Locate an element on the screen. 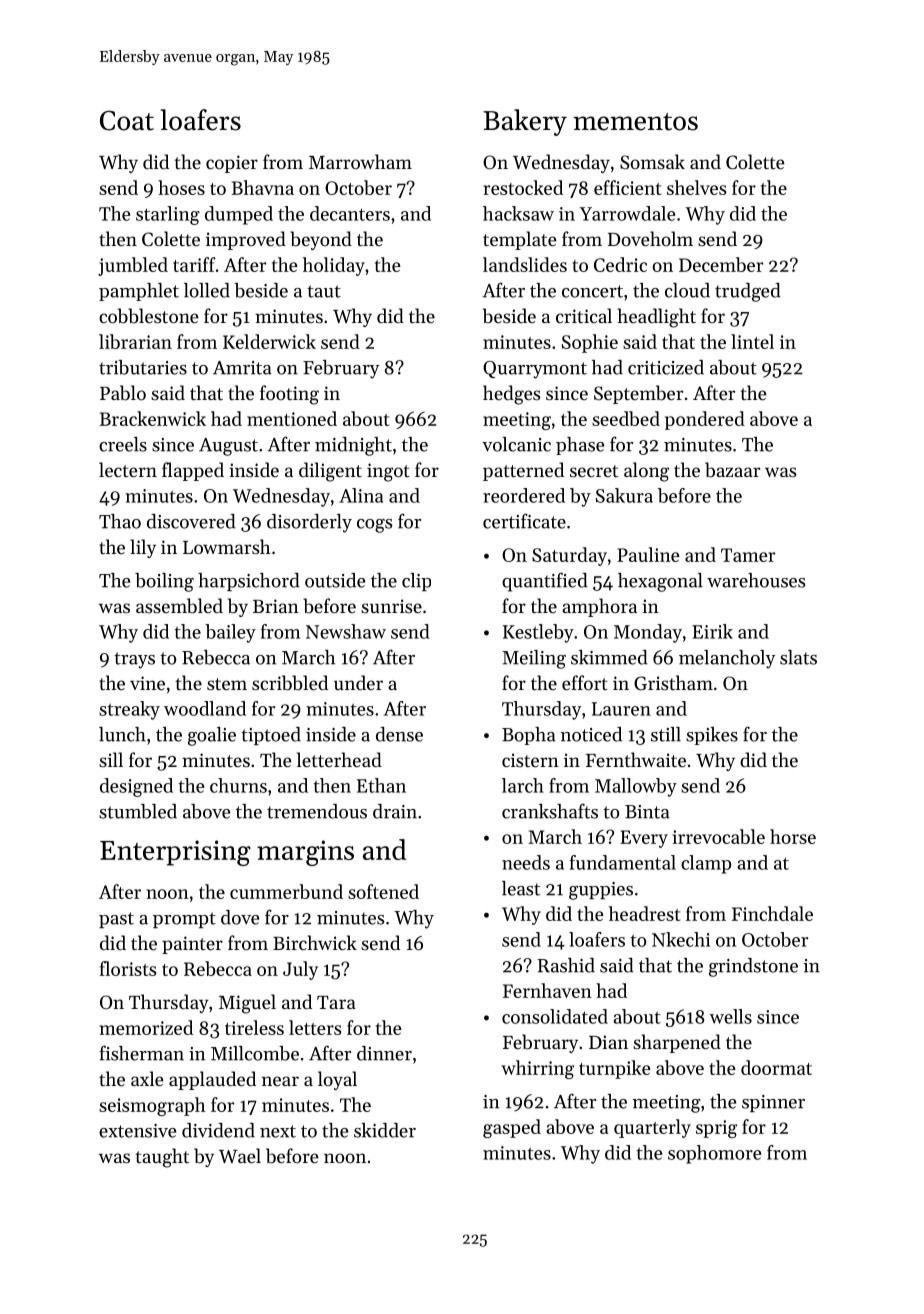  taut is located at coordinates (324, 291).
